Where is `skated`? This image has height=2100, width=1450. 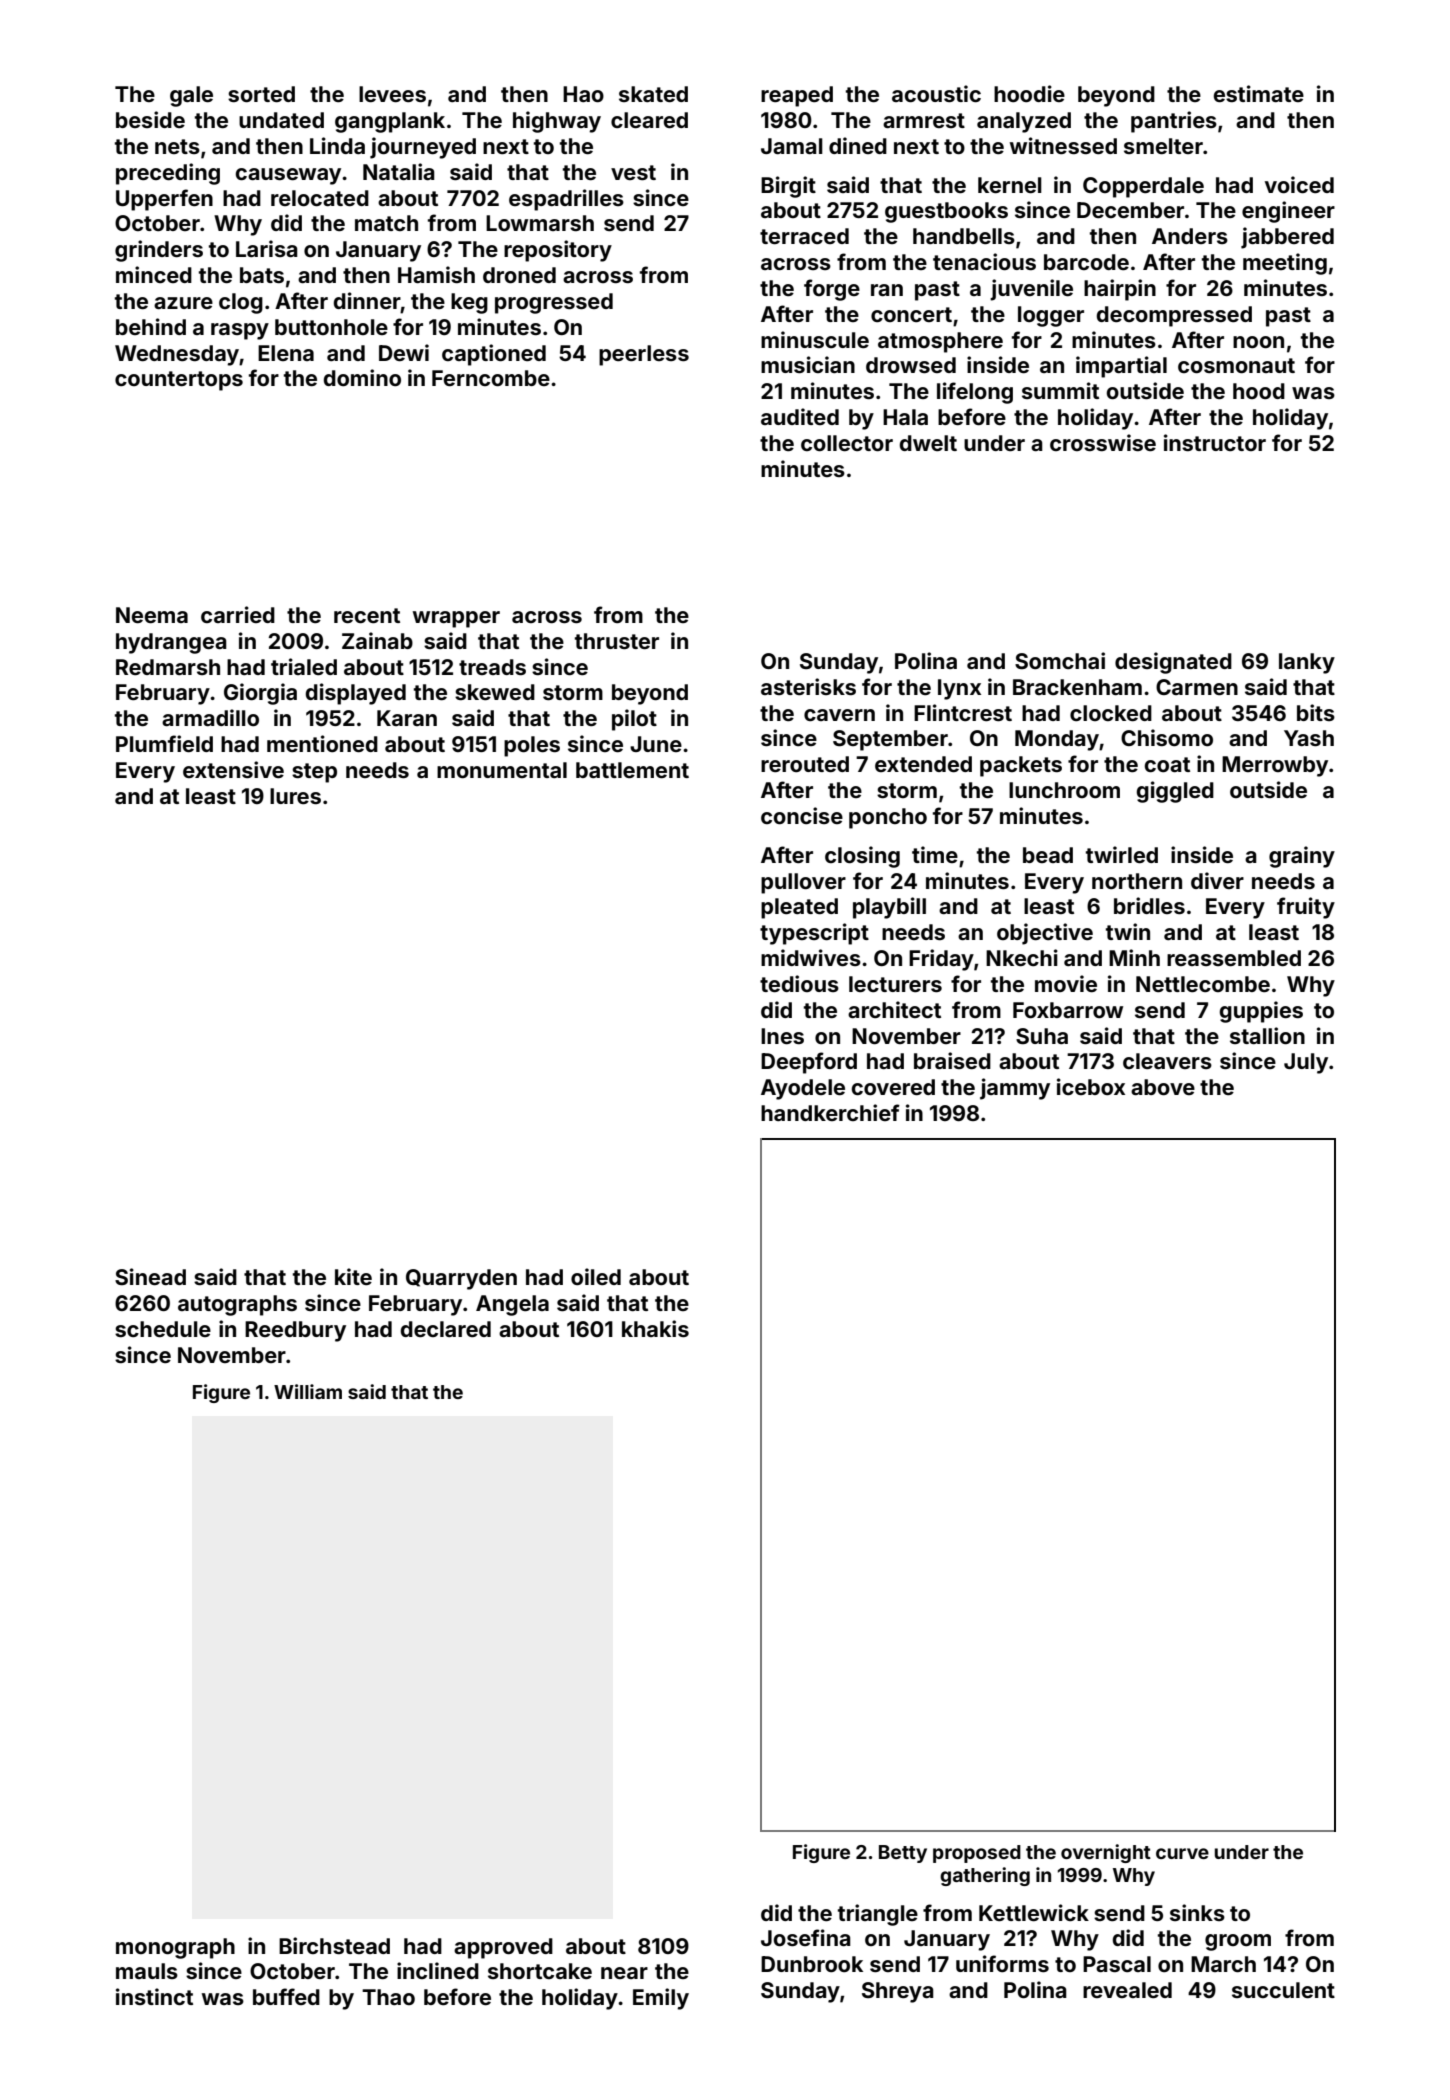 skated is located at coordinates (653, 94).
